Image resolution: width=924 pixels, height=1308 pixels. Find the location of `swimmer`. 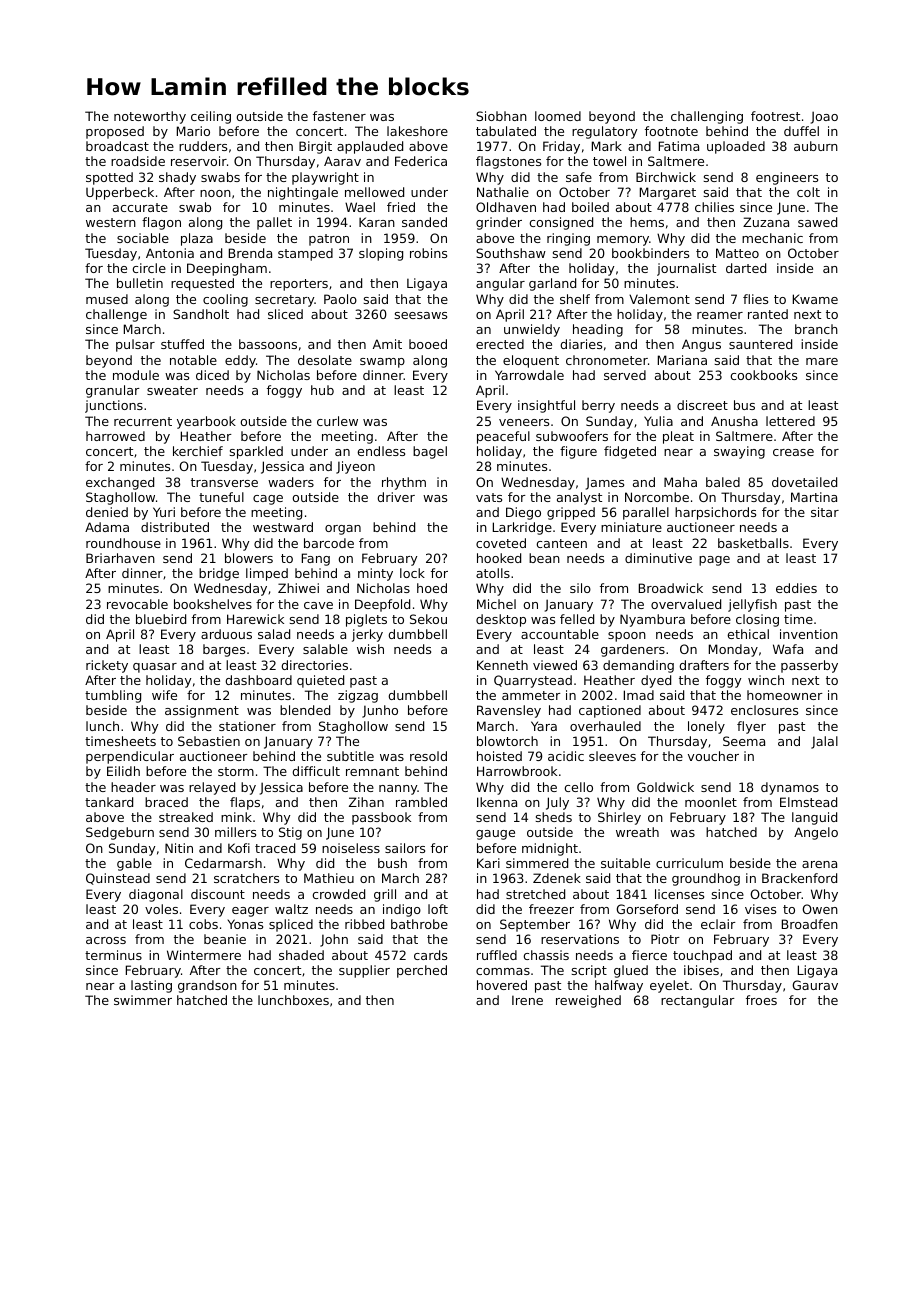

swimmer is located at coordinates (143, 1000).
